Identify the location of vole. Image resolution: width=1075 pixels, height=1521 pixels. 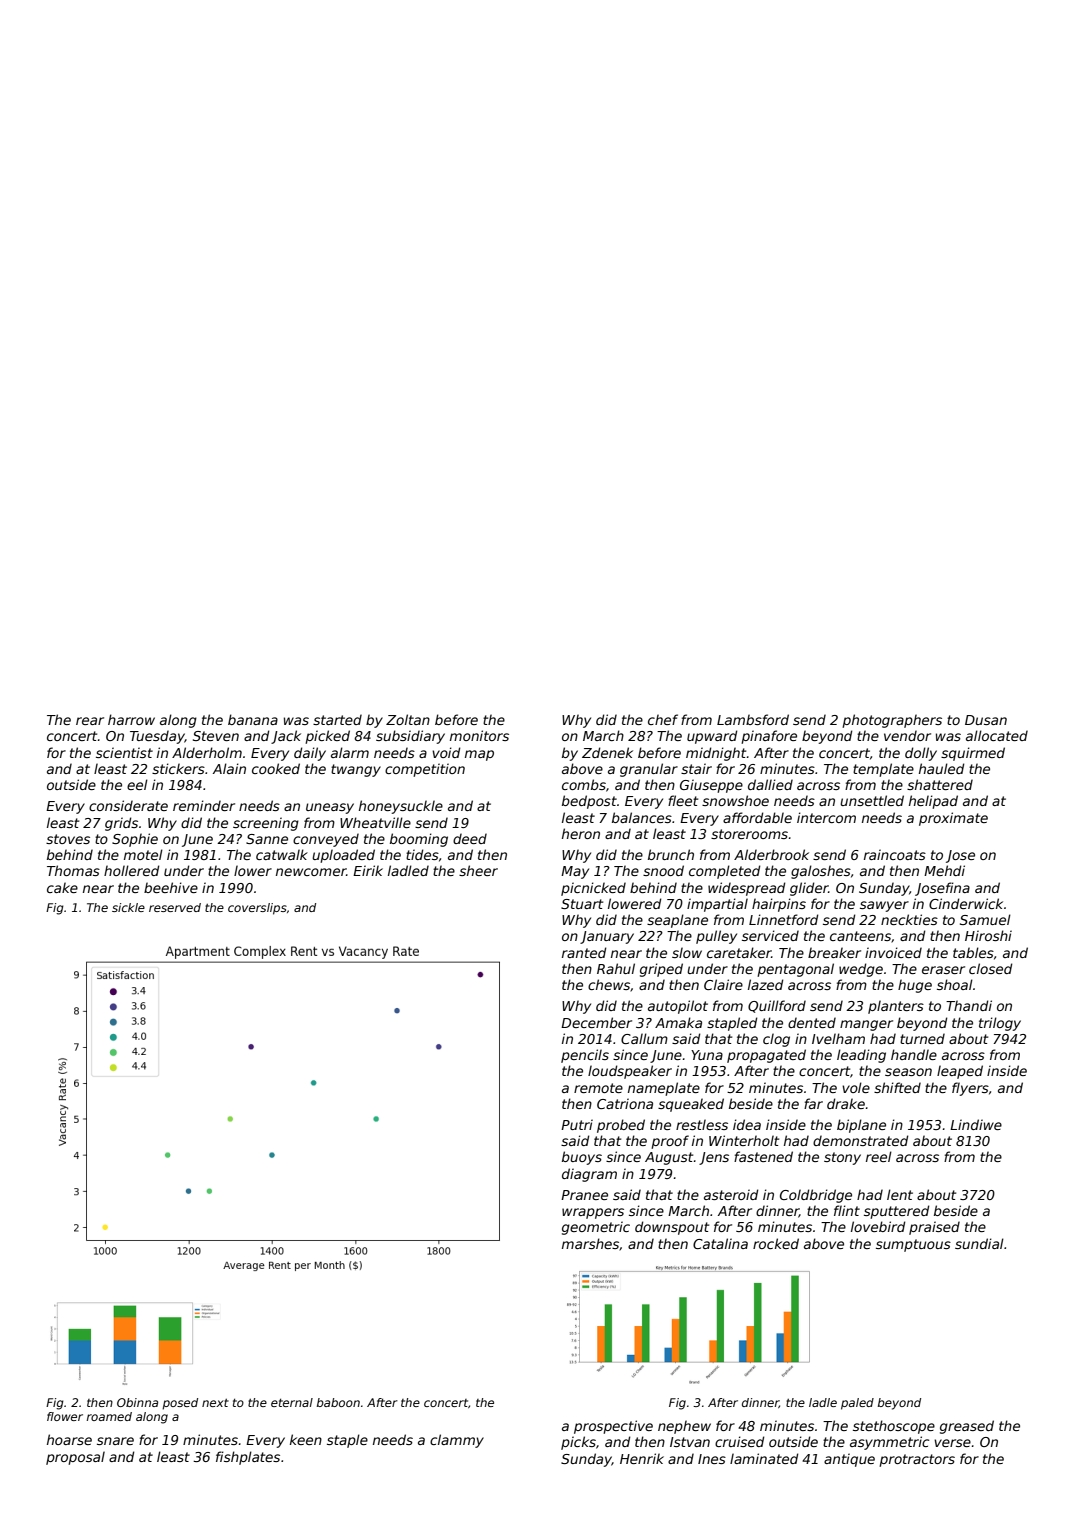
(856, 1087).
